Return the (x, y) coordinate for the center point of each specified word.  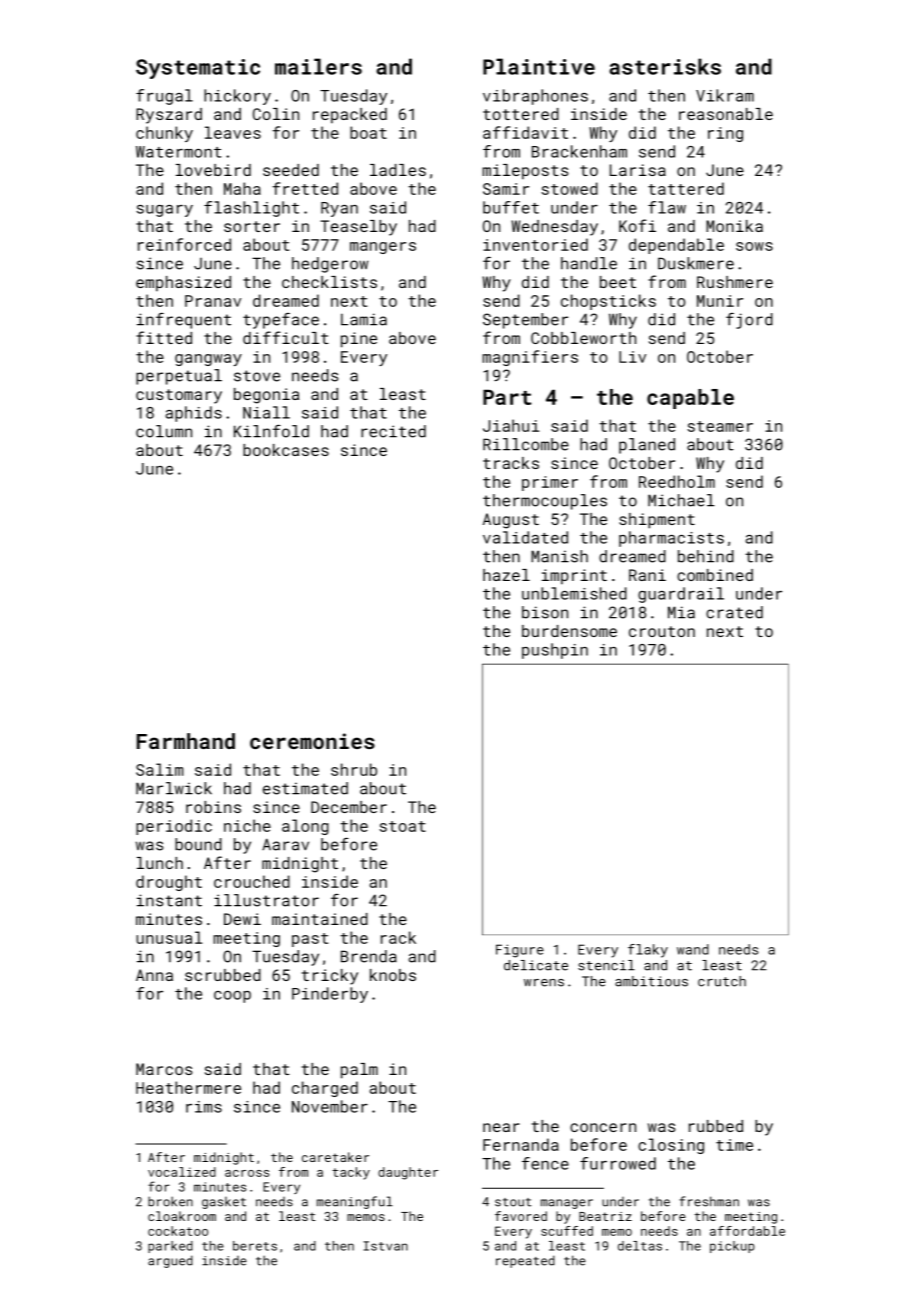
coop (232, 997)
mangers (383, 248)
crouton (662, 631)
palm (359, 1071)
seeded (291, 170)
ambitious (651, 981)
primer (550, 483)
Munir (720, 301)
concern (603, 1127)
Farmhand (186, 741)
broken (170, 1201)
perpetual (179, 377)
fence (545, 1163)
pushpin (555, 651)
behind (706, 556)
